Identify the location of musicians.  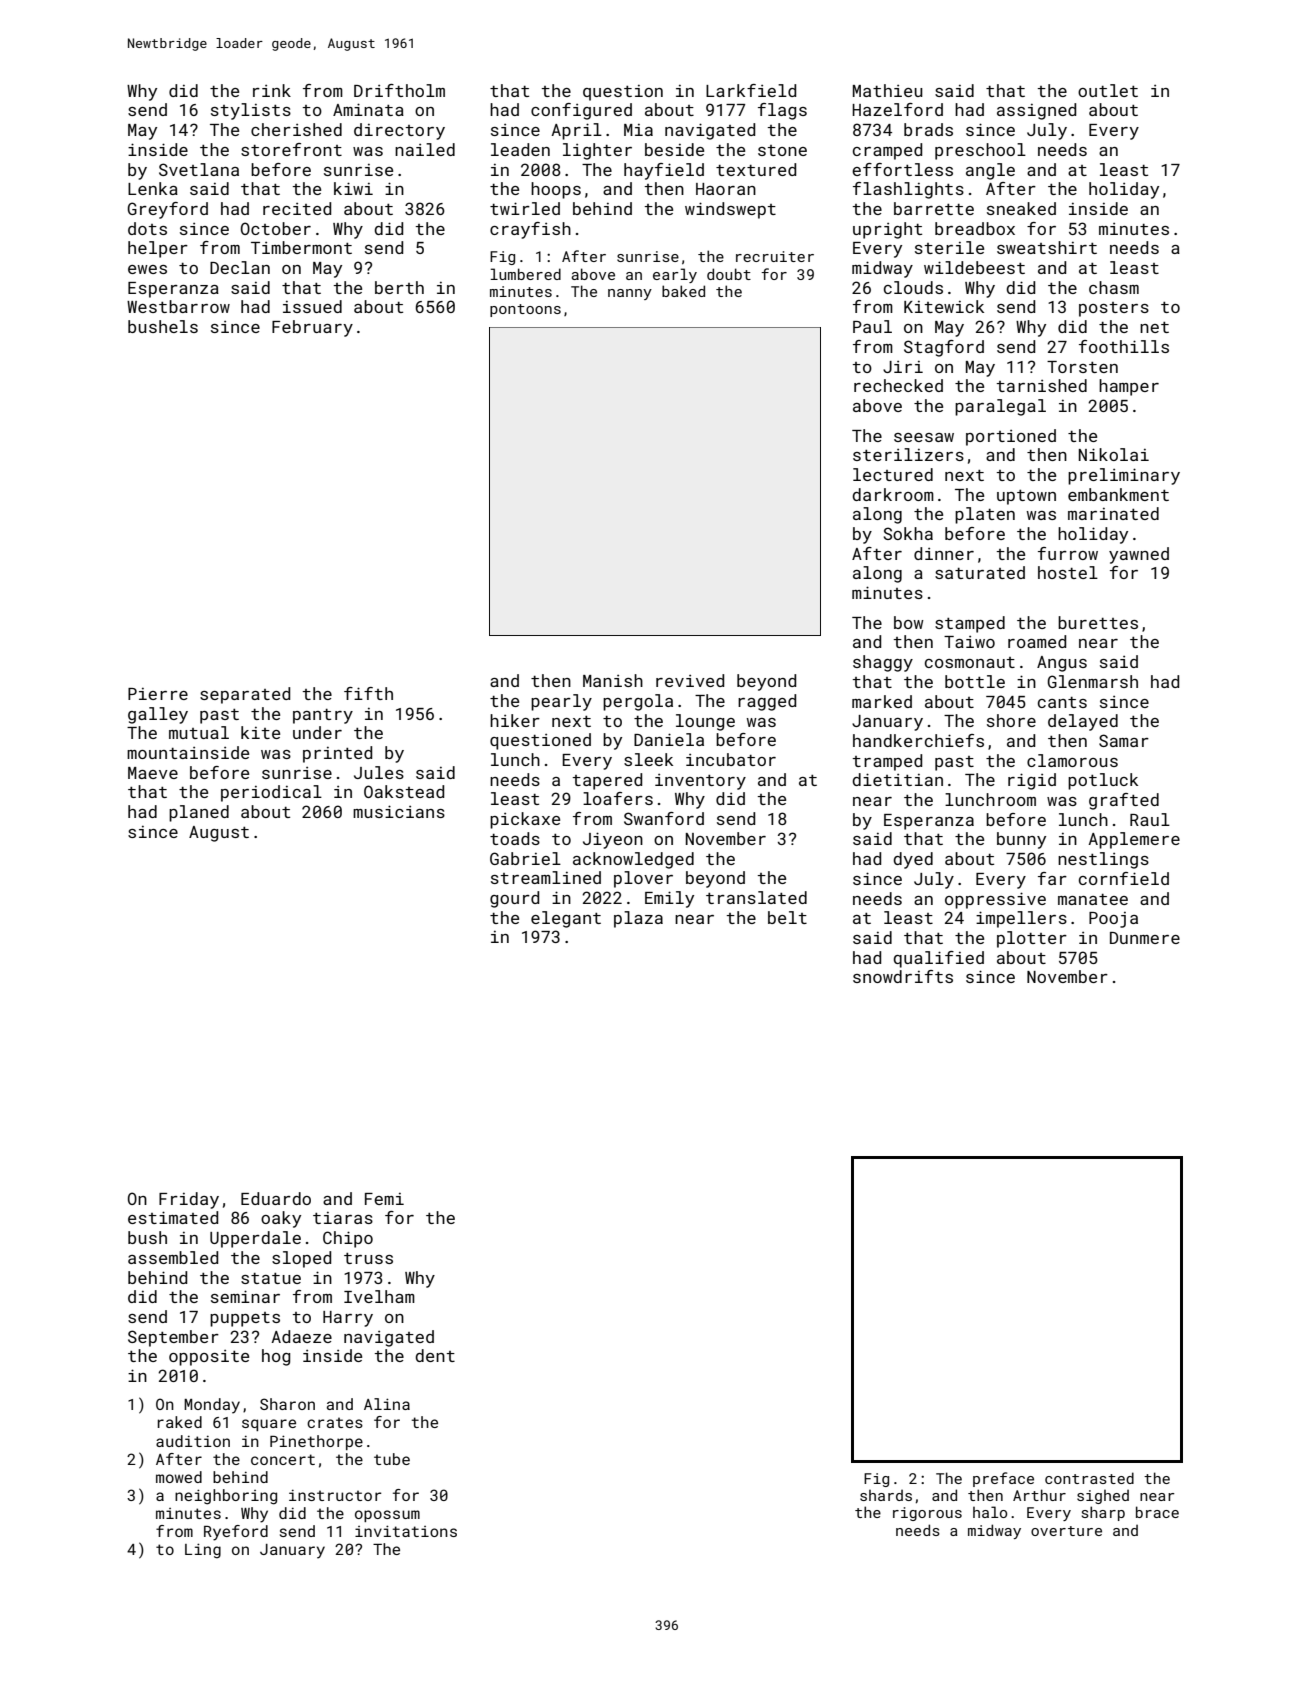
(399, 811).
